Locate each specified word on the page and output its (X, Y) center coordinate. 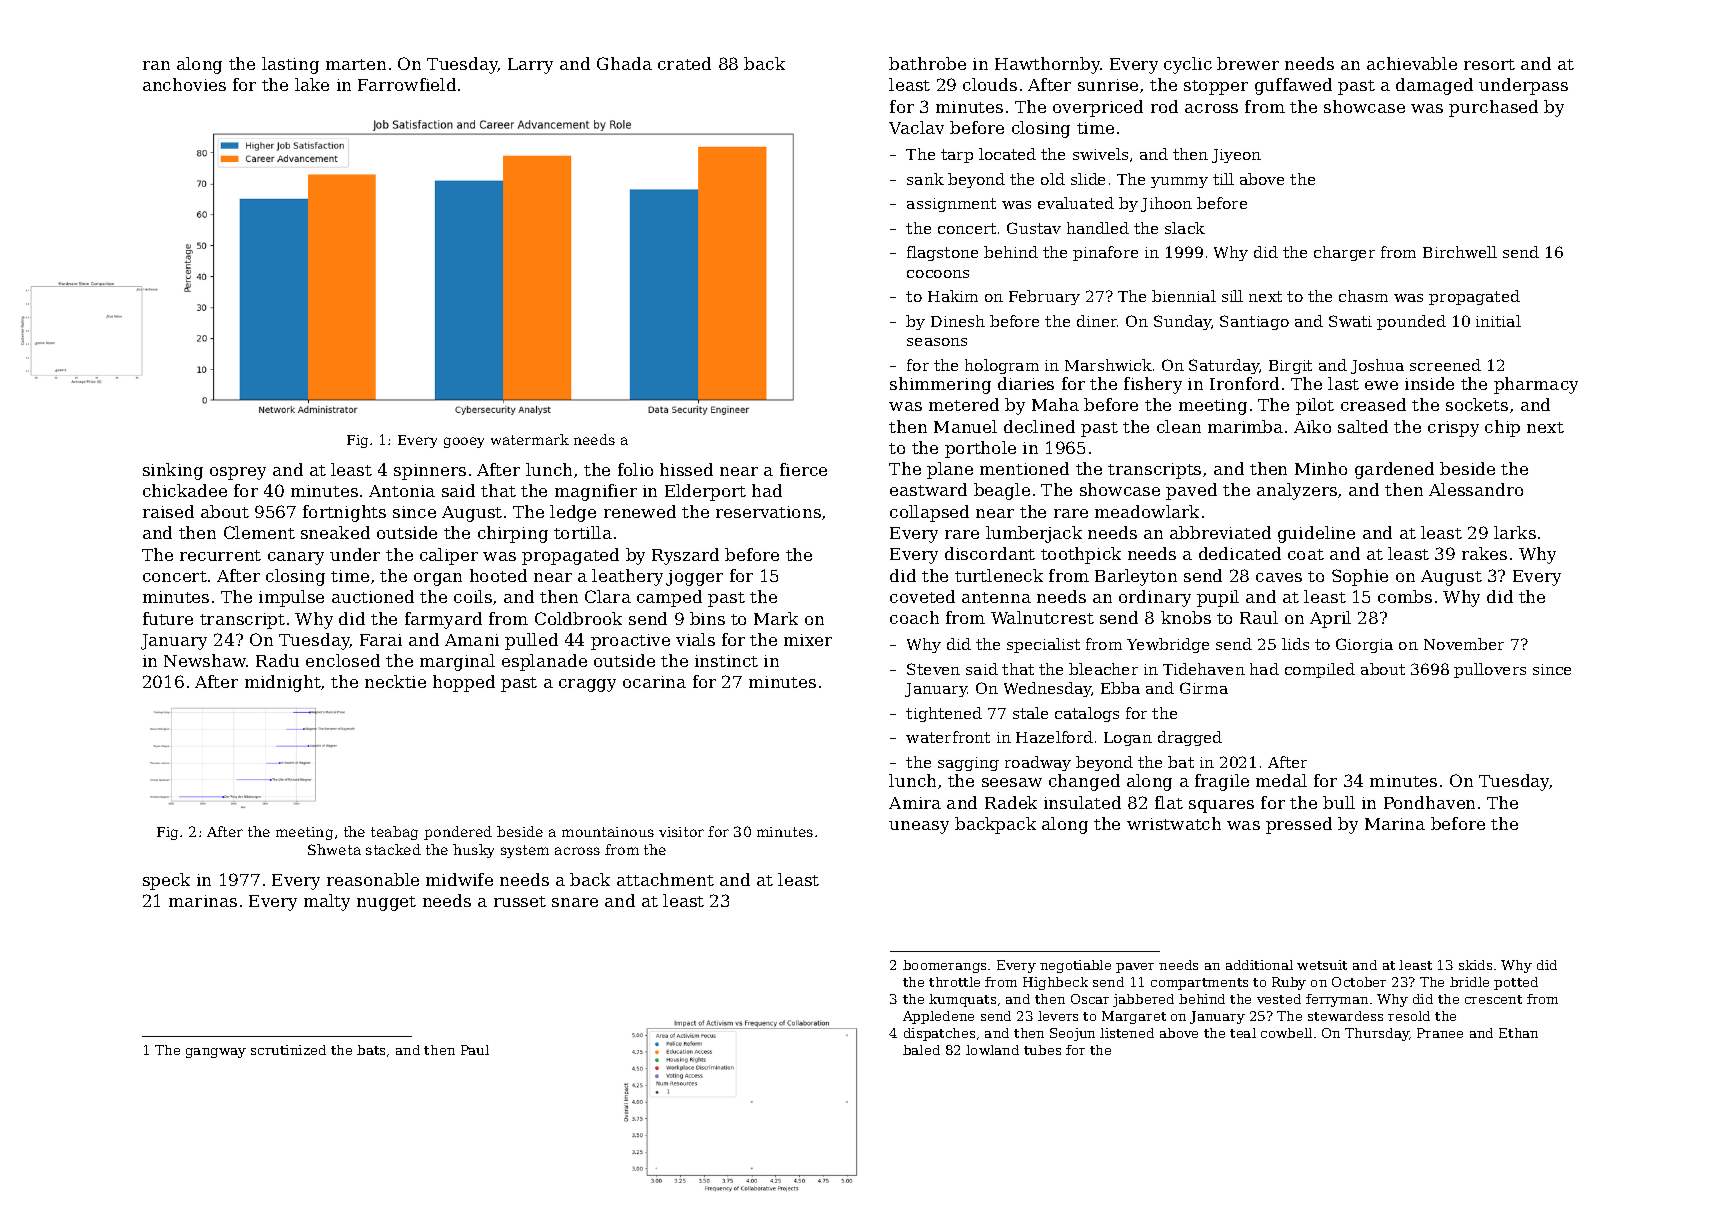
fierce (803, 469)
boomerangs (944, 966)
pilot (1315, 406)
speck (166, 881)
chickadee (185, 490)
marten (356, 64)
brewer (1248, 63)
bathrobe (927, 63)
